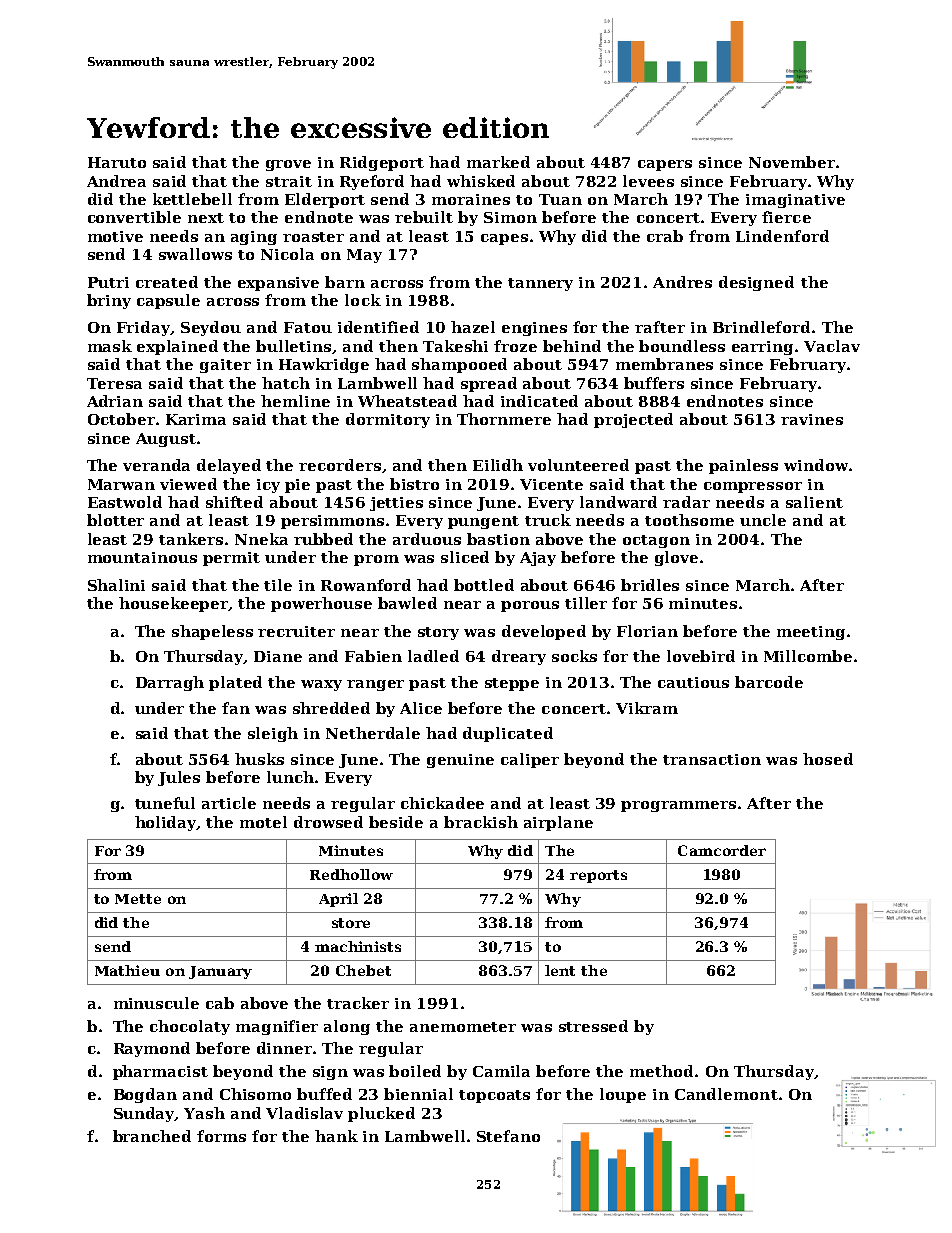 The width and height of the page is (952, 1233). What do you see at coordinates (473, 327) in the page?
I see `hazel` at bounding box center [473, 327].
